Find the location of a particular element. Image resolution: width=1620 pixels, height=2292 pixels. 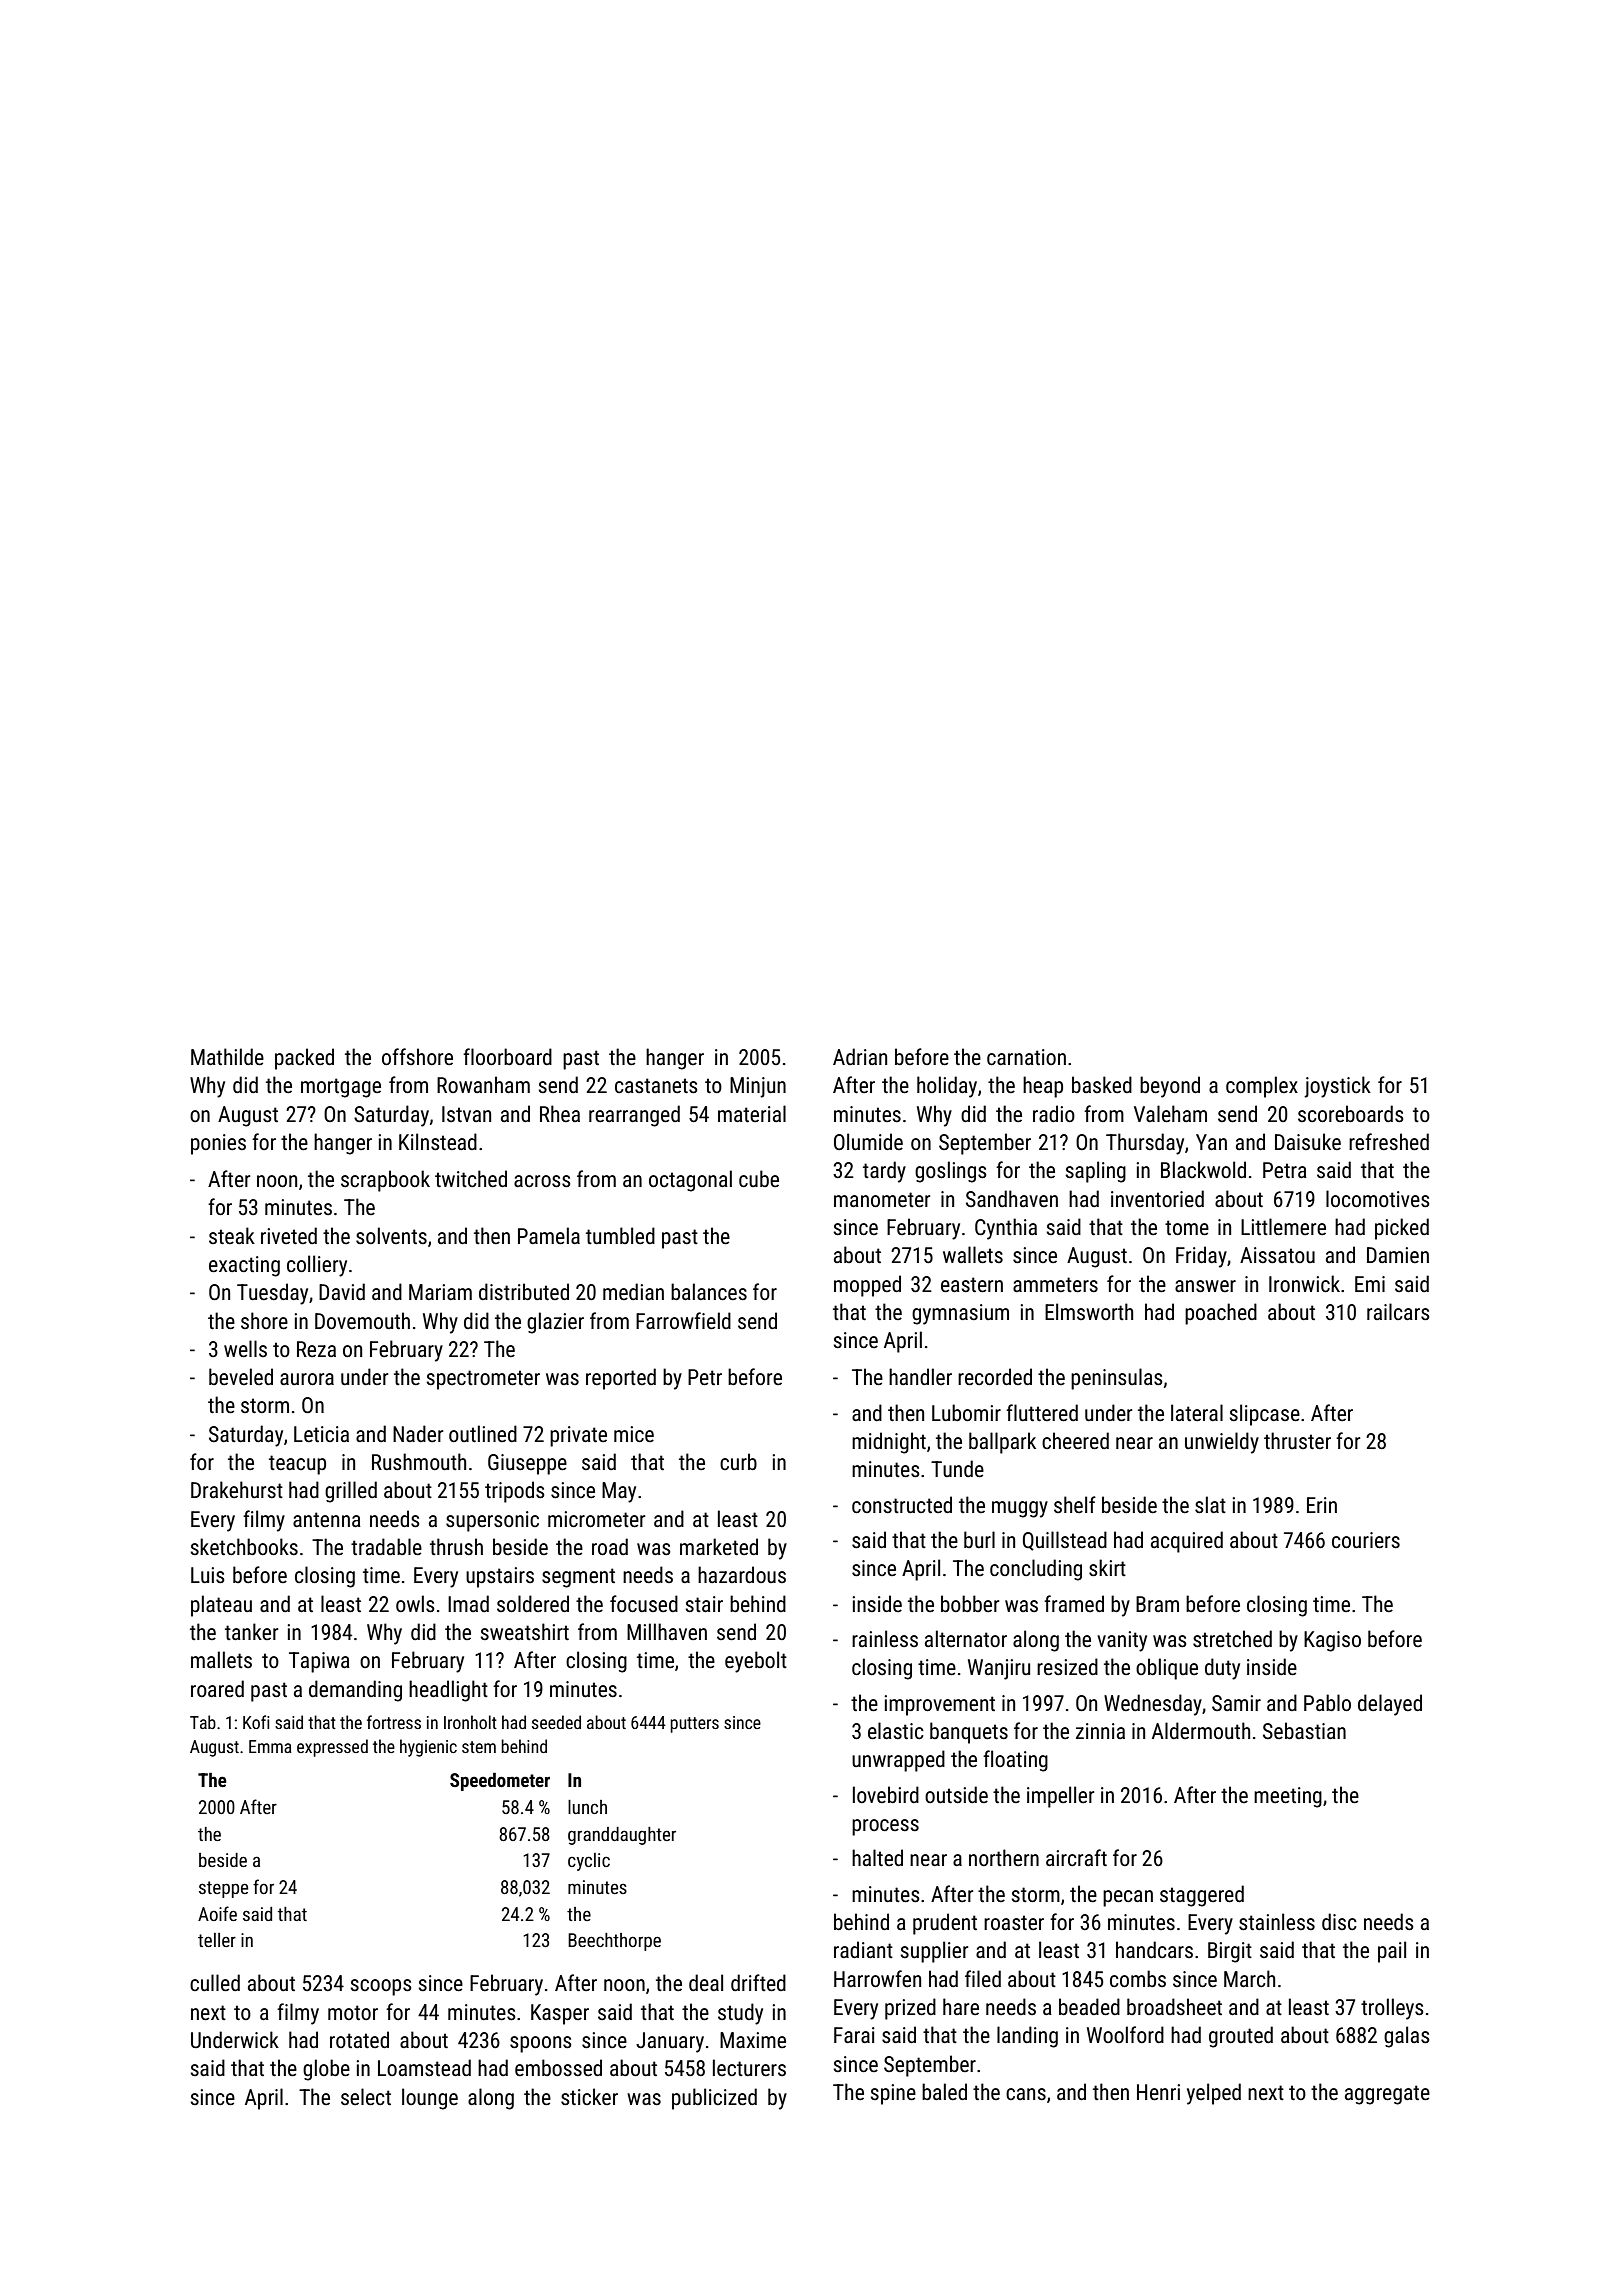

balances is located at coordinates (709, 1292).
